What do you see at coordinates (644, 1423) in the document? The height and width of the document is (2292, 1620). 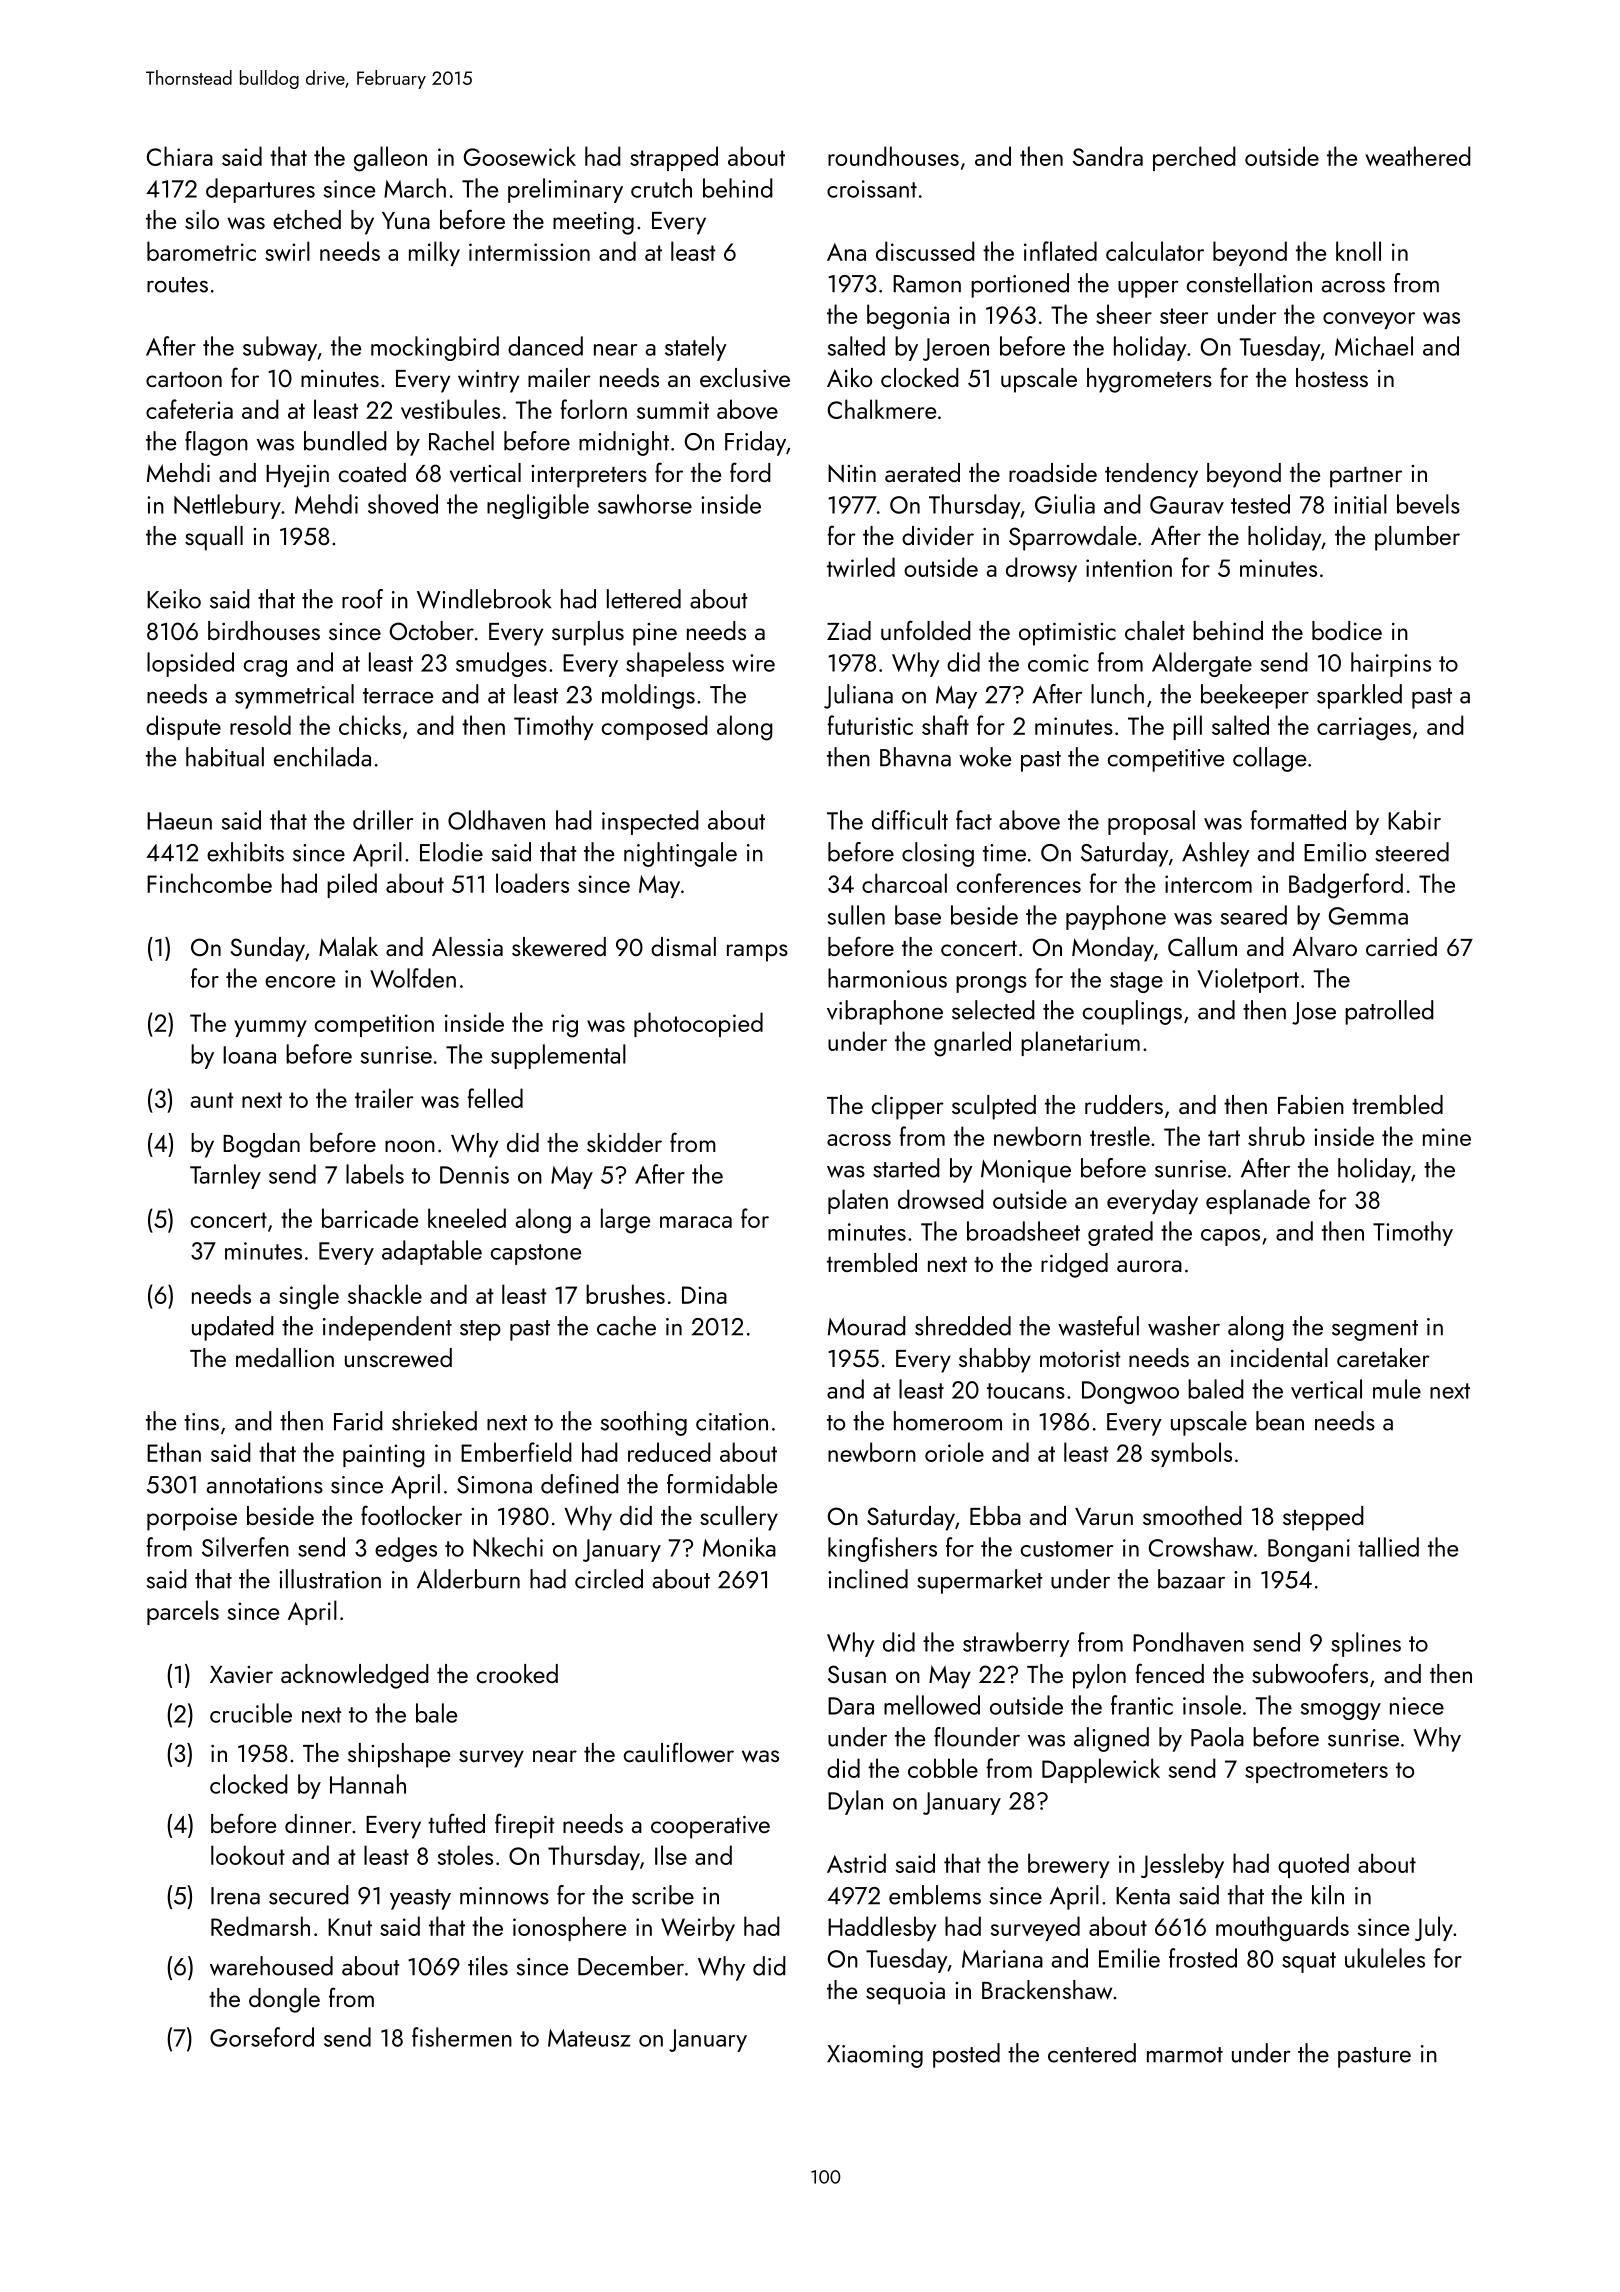 I see `soothing` at bounding box center [644, 1423].
